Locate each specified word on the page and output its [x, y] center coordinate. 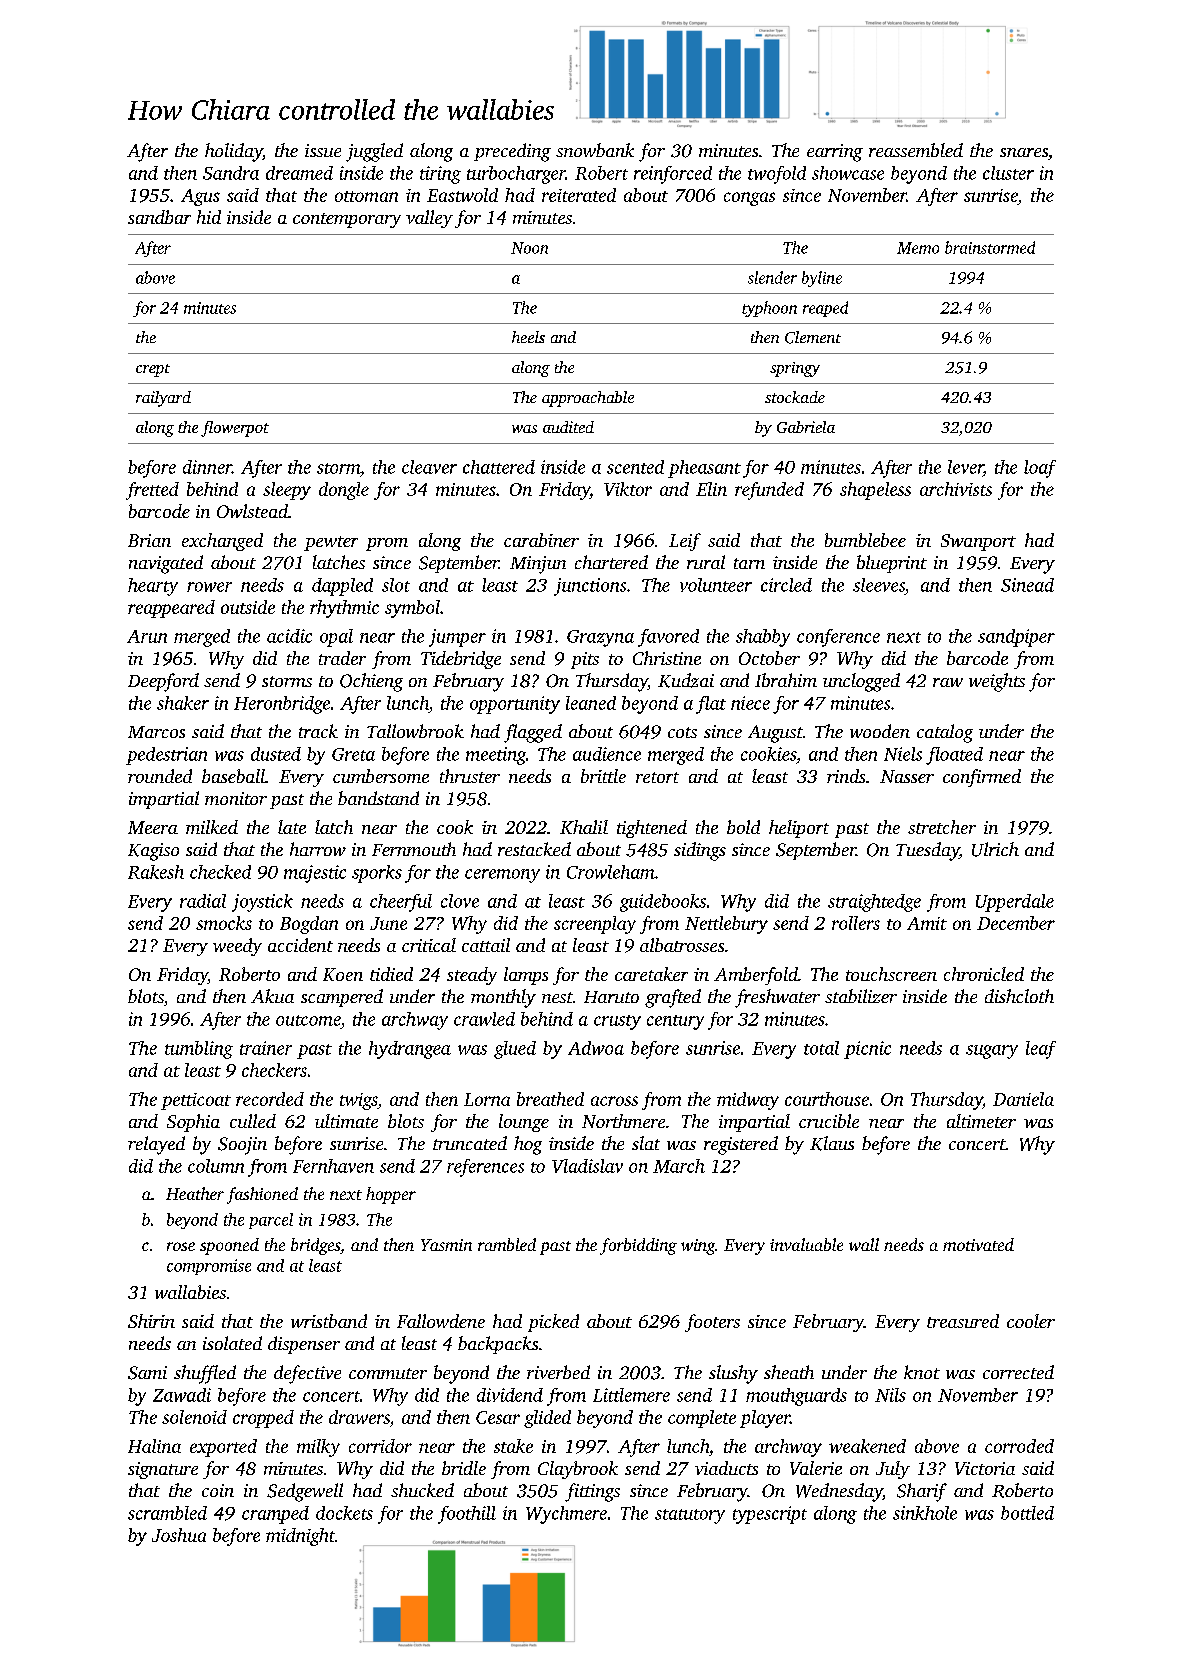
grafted [673, 998]
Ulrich [995, 849]
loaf [1040, 469]
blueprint [892, 564]
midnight [300, 1537]
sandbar [159, 217]
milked [212, 827]
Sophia [193, 1123]
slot [396, 585]
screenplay [595, 925]
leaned [591, 703]
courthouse [827, 1099]
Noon [529, 248]
